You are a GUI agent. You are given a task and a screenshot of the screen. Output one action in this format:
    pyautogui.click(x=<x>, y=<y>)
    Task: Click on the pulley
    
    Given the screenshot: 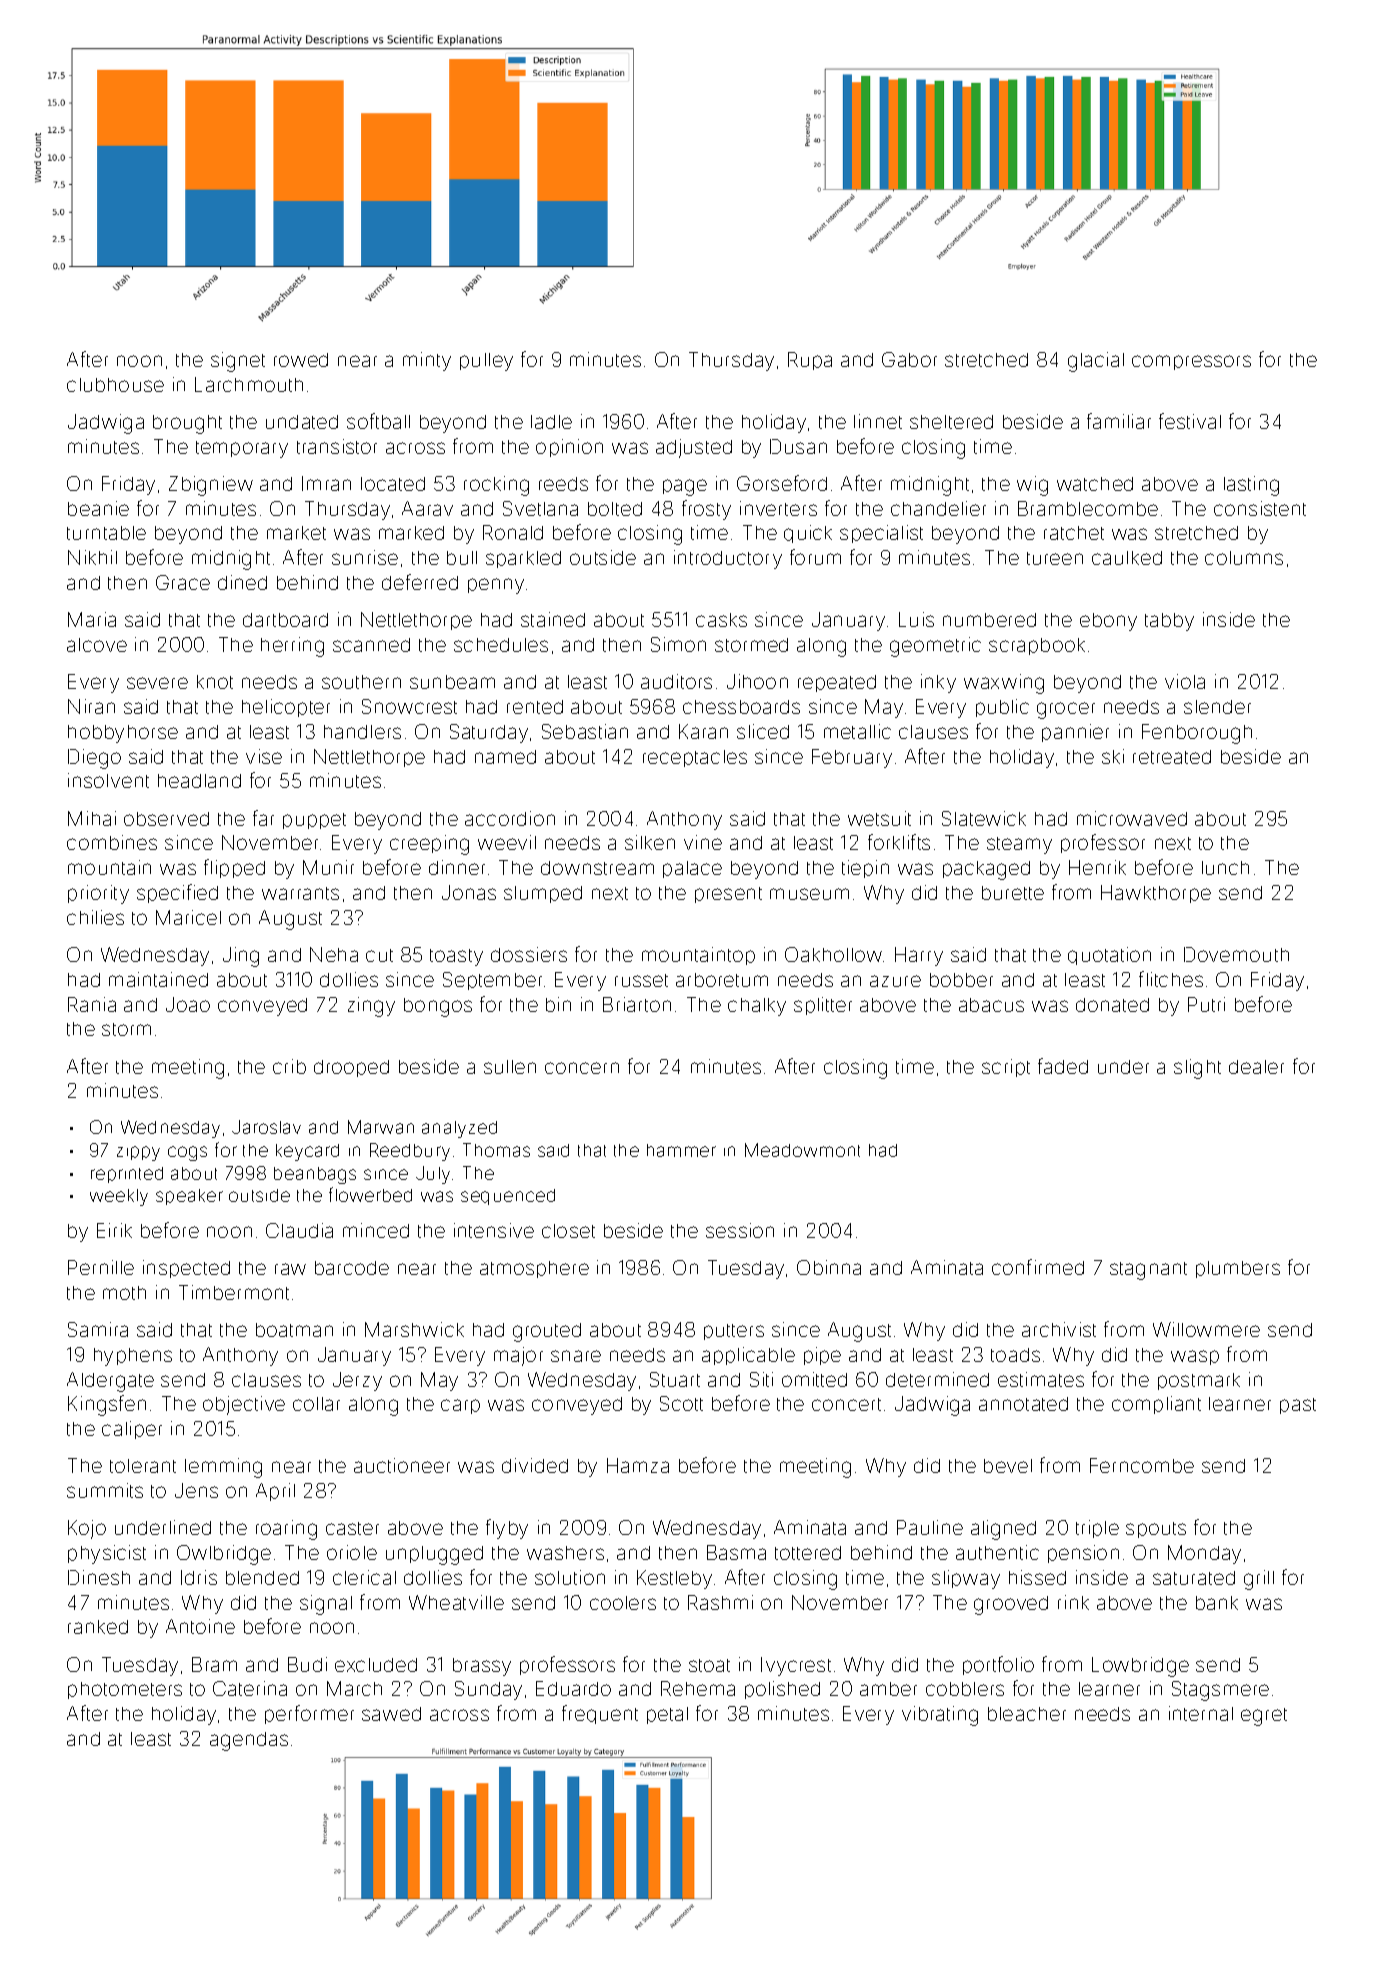 What is the action you would take?
    pyautogui.click(x=486, y=362)
